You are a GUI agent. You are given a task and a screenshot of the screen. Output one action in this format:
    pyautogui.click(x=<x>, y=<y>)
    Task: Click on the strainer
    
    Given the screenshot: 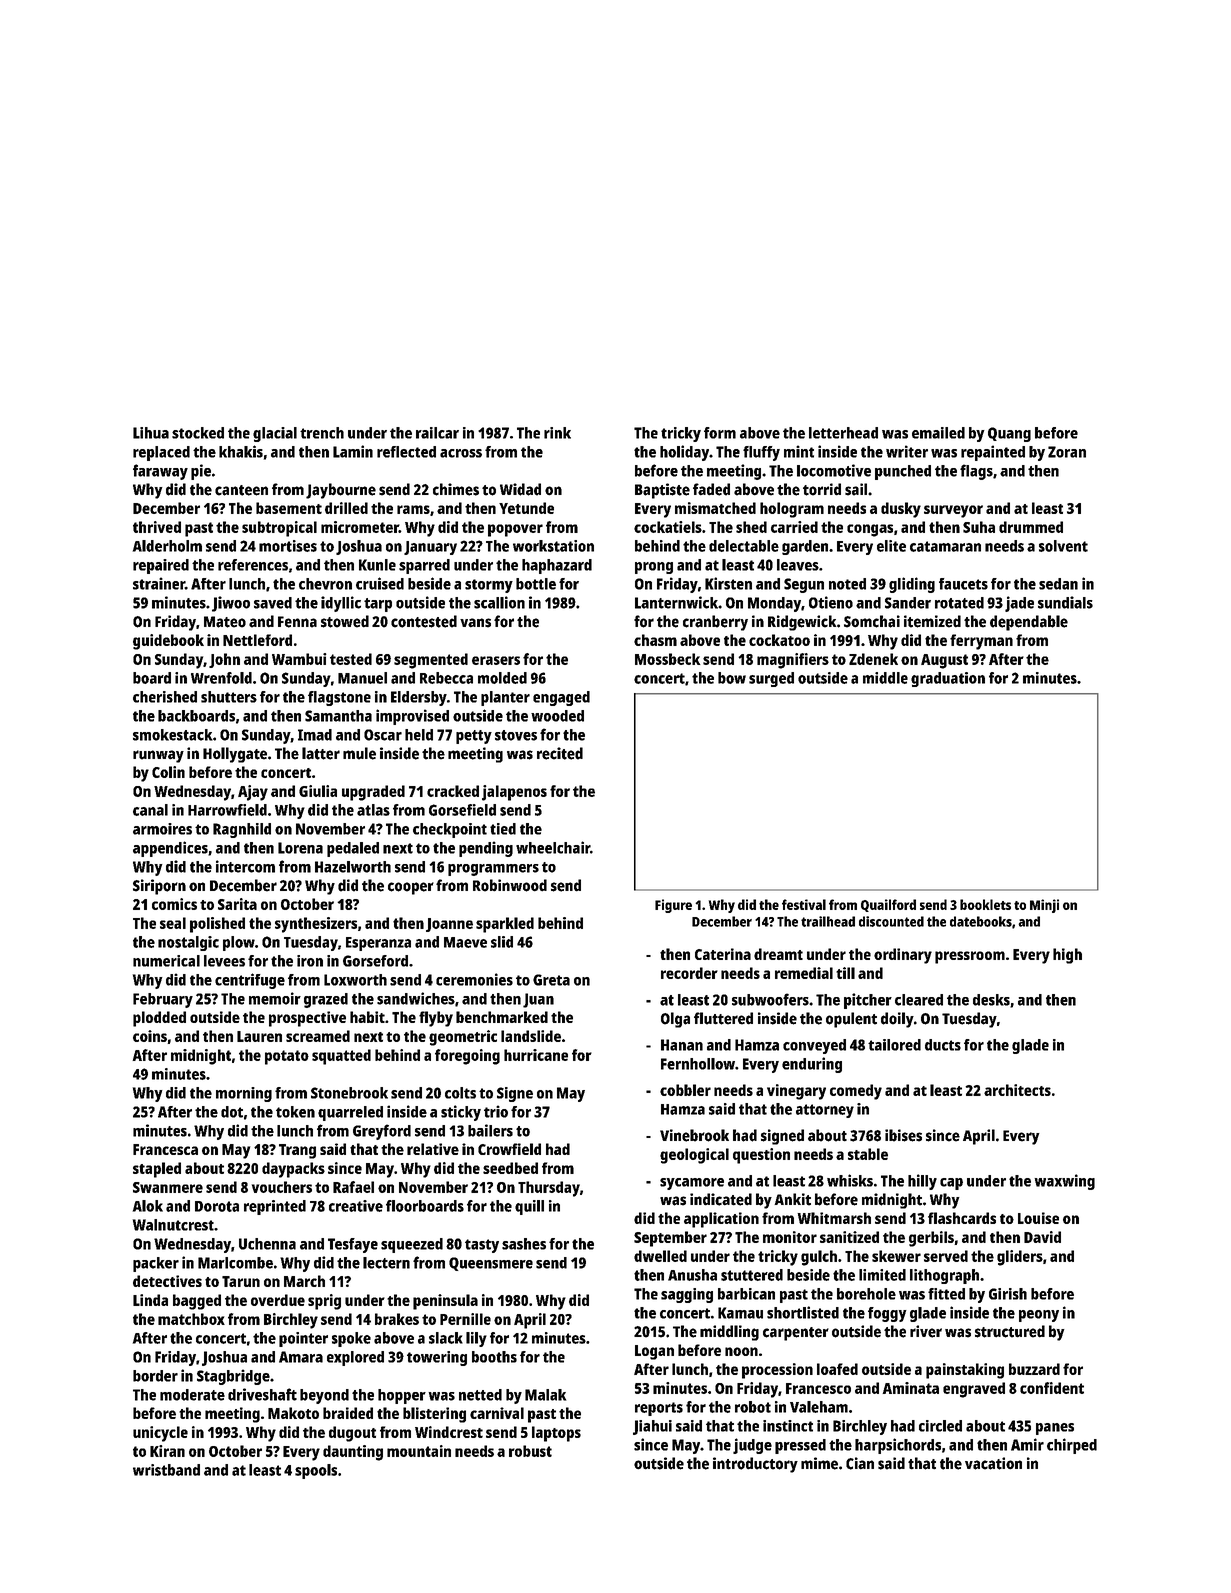 What is the action you would take?
    pyautogui.click(x=159, y=583)
